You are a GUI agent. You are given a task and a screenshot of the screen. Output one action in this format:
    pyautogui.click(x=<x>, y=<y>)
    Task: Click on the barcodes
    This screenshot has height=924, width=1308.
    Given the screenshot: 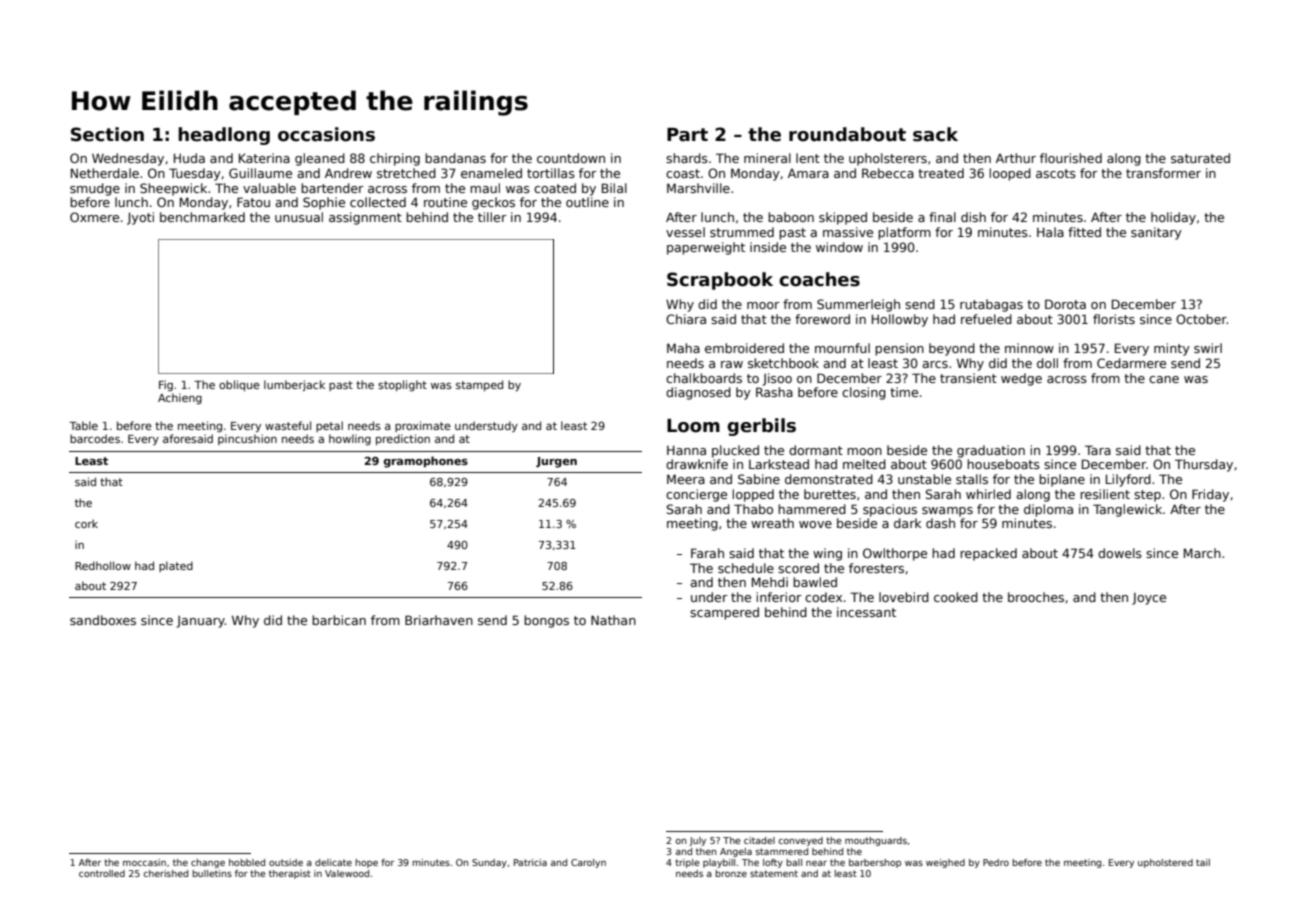 What is the action you would take?
    pyautogui.click(x=95, y=438)
